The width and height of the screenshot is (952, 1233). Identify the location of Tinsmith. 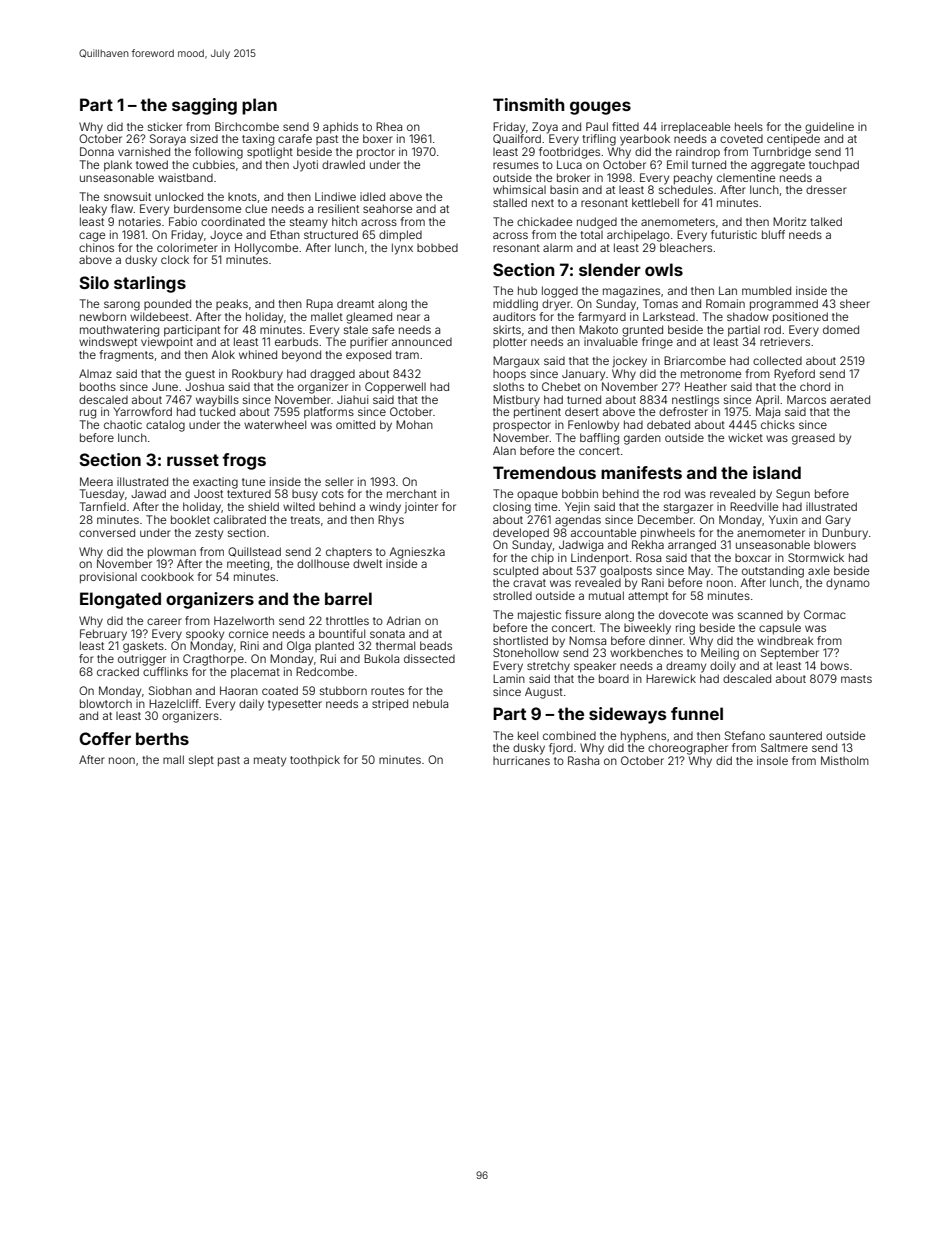
(529, 104).
